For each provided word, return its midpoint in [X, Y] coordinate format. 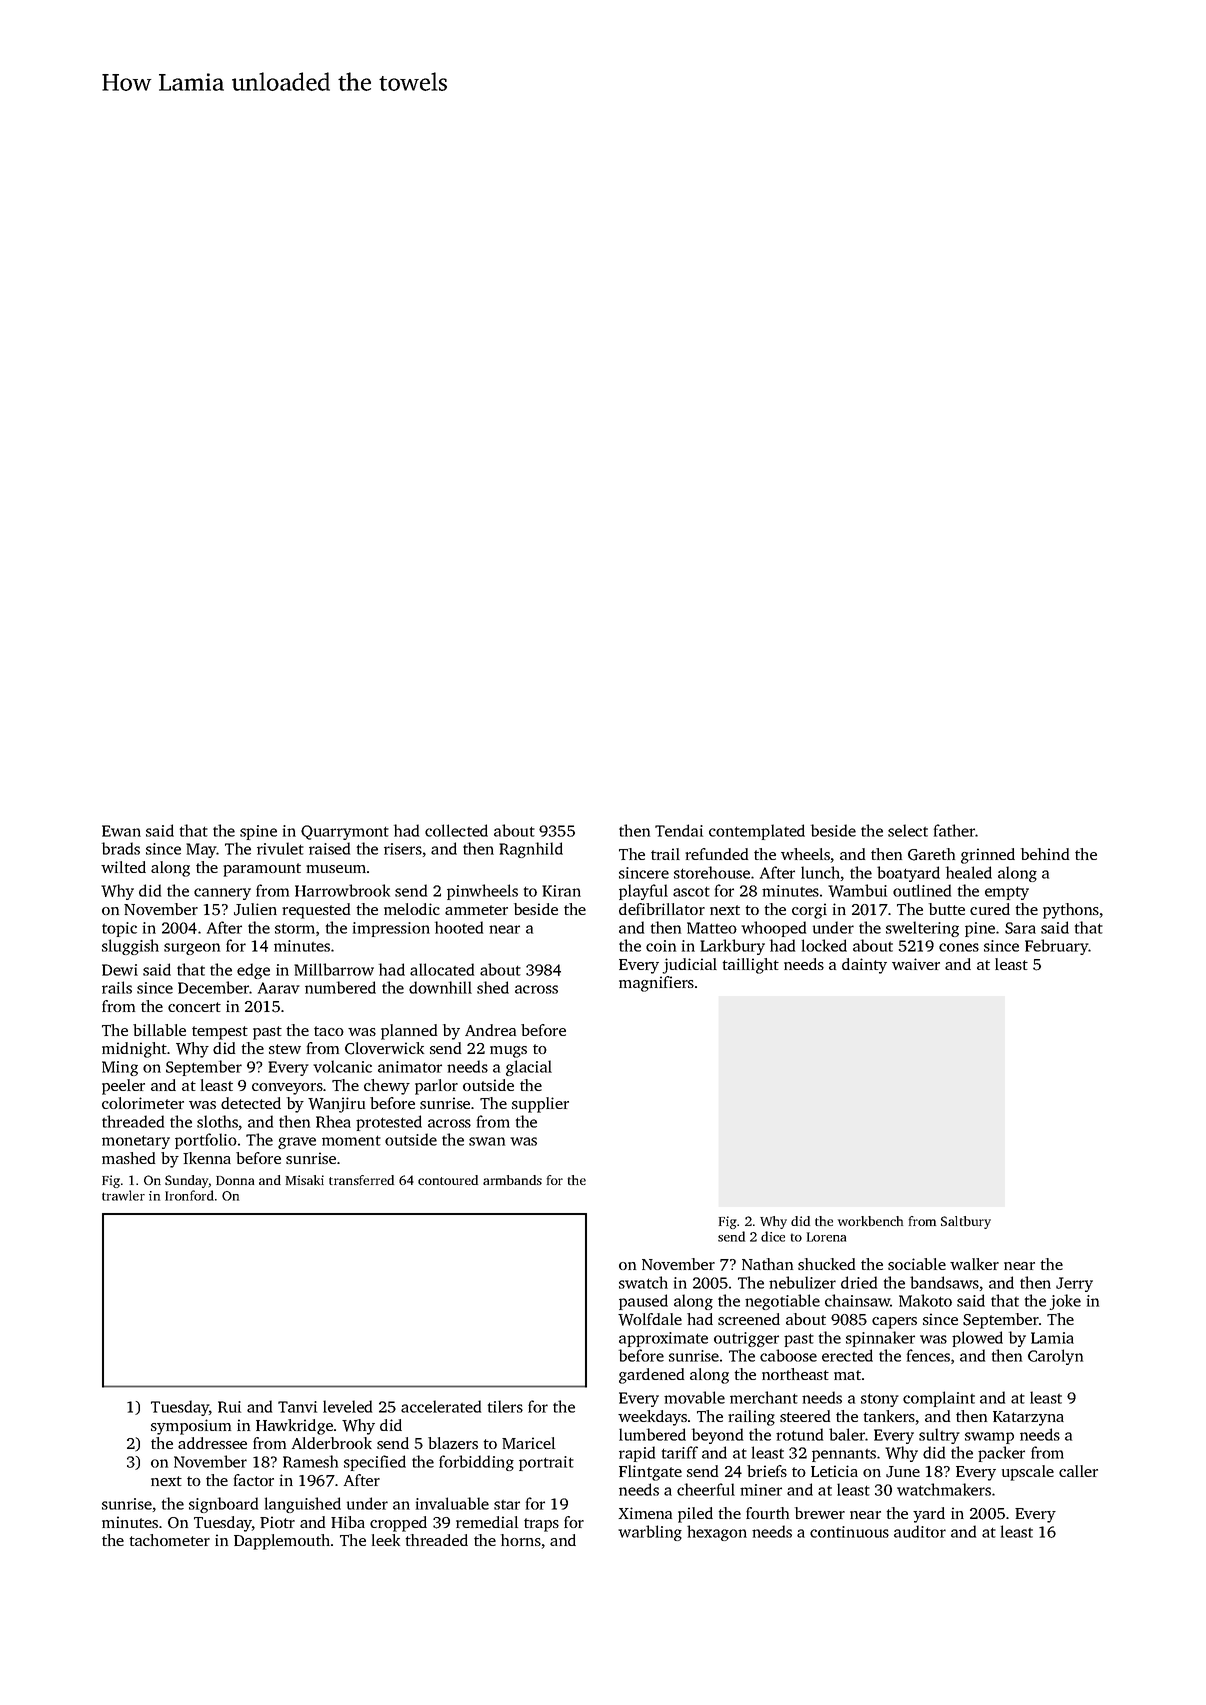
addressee [212, 1443]
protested [389, 1123]
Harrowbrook [342, 890]
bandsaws [944, 1282]
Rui [229, 1407]
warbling [650, 1533]
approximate [663, 1339]
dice [773, 1236]
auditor [920, 1531]
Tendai [679, 830]
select [908, 830]
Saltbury [966, 1222]
